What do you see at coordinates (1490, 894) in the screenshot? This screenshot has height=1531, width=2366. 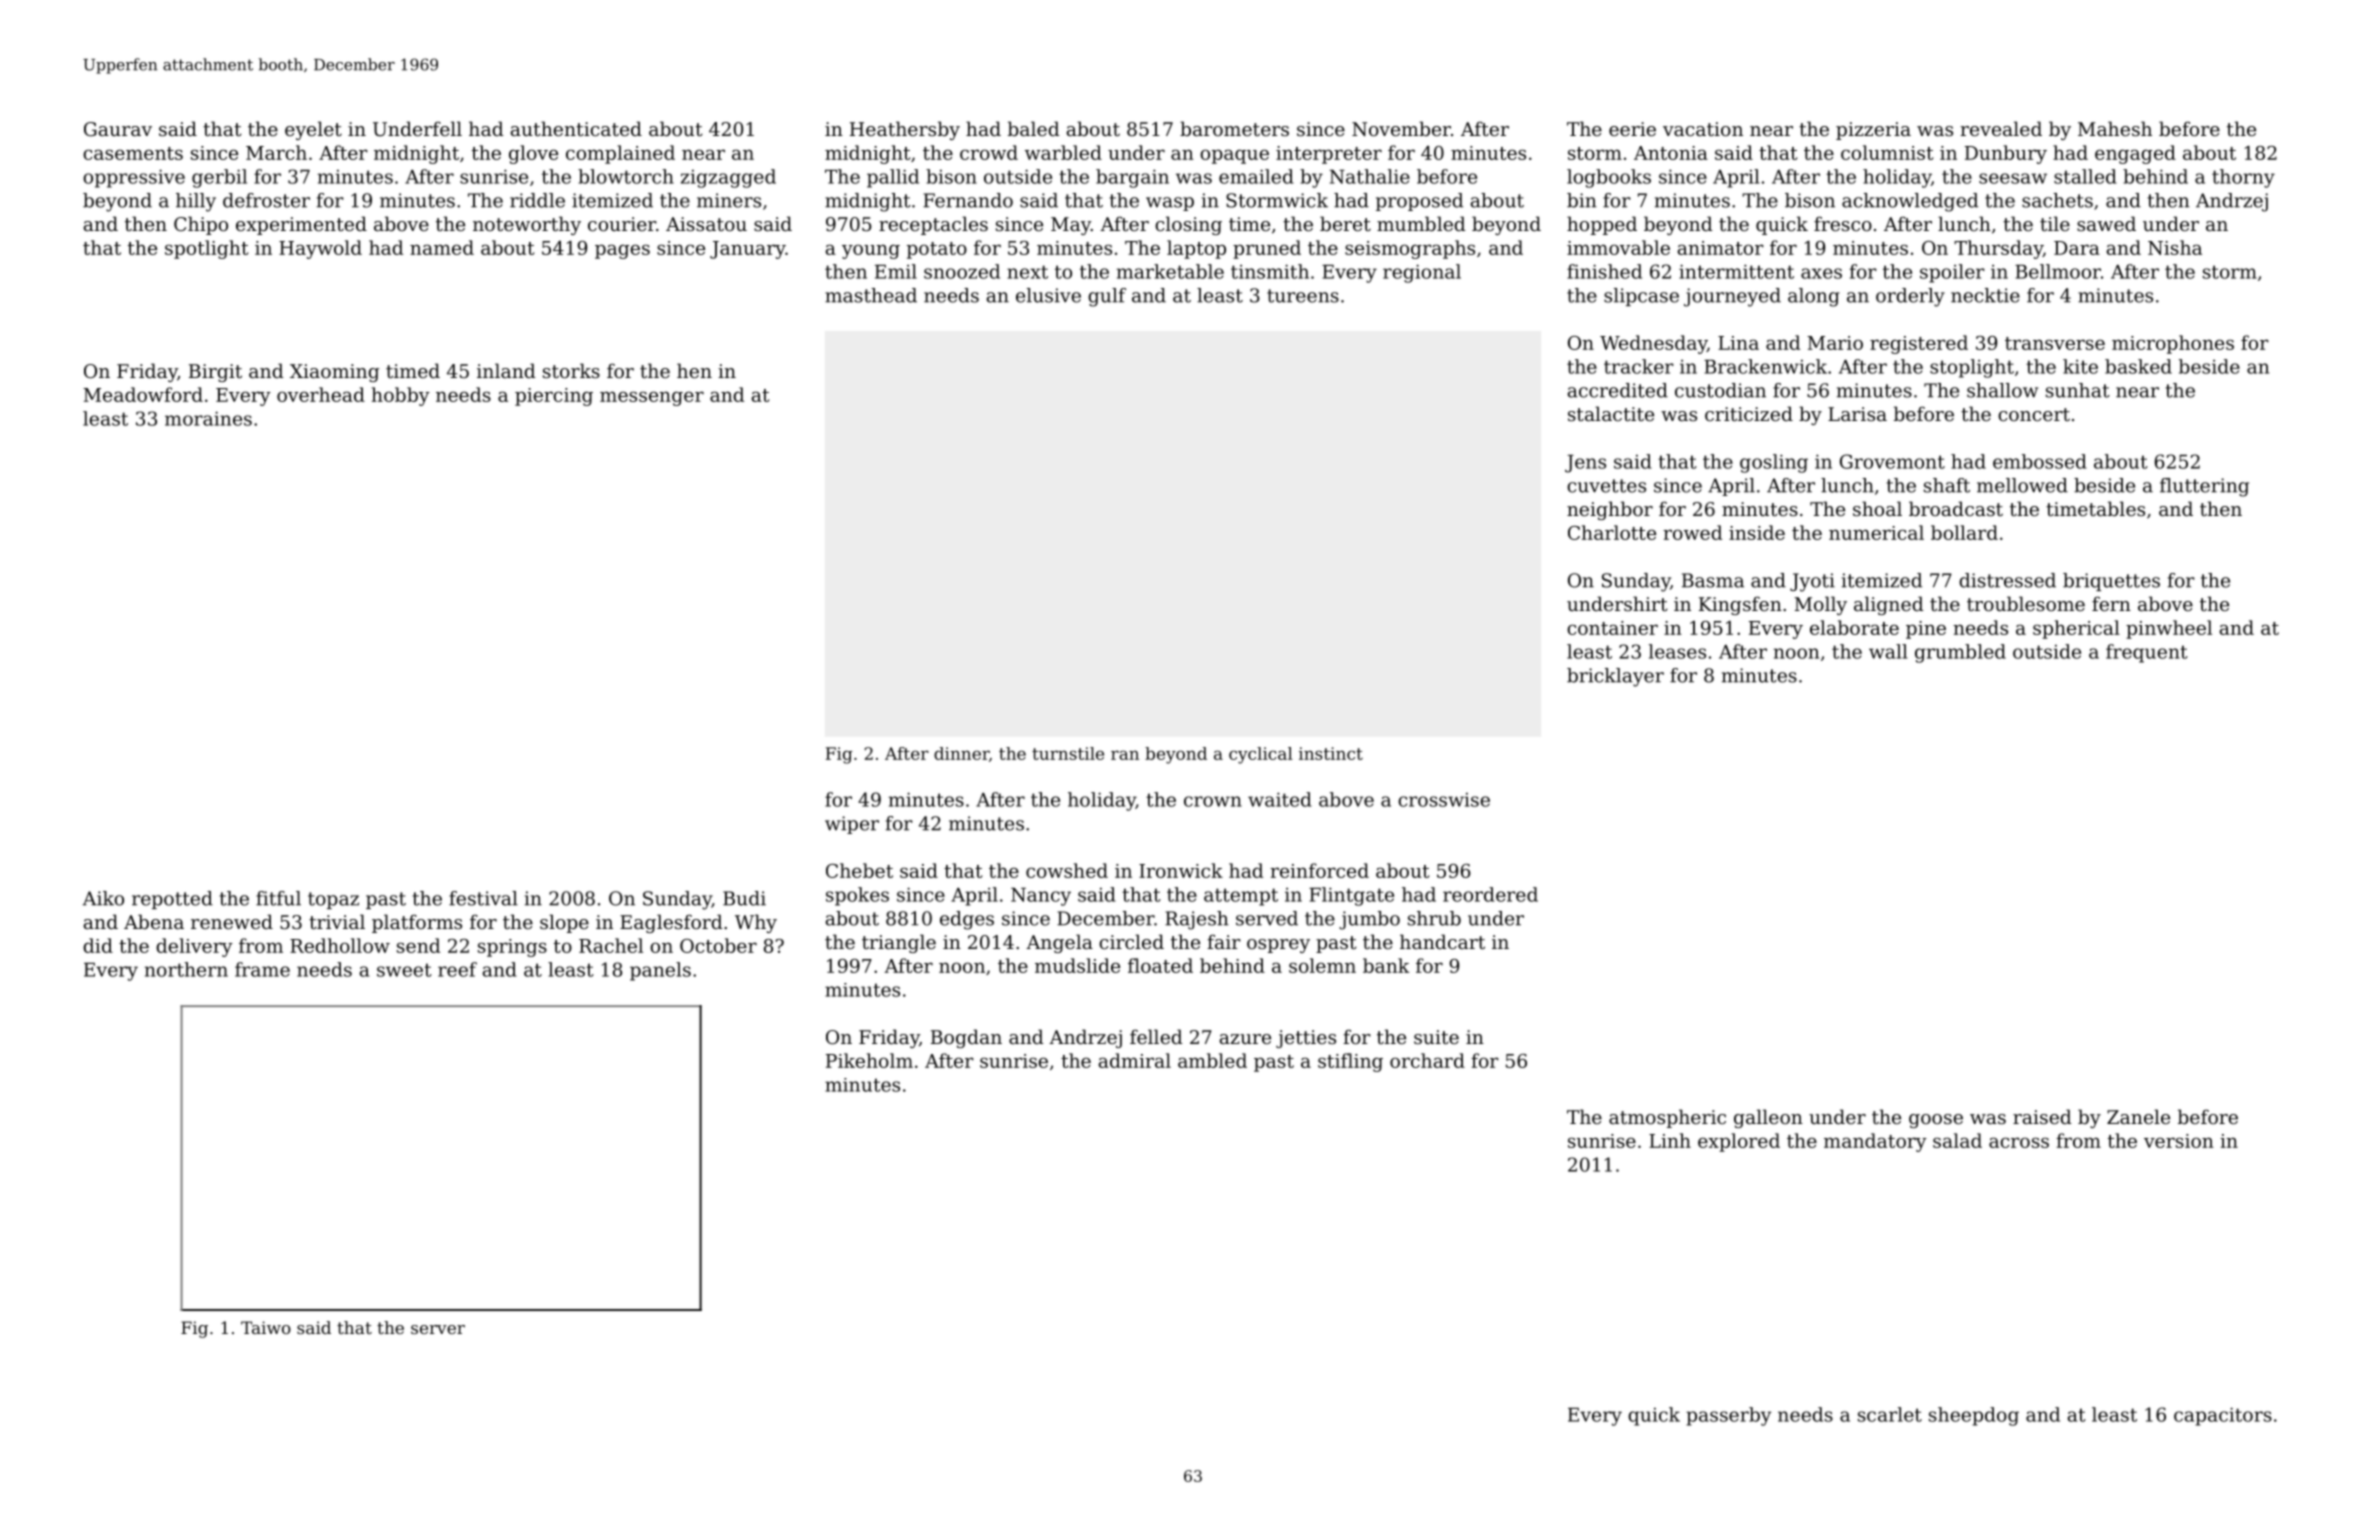 I see `reordered` at bounding box center [1490, 894].
